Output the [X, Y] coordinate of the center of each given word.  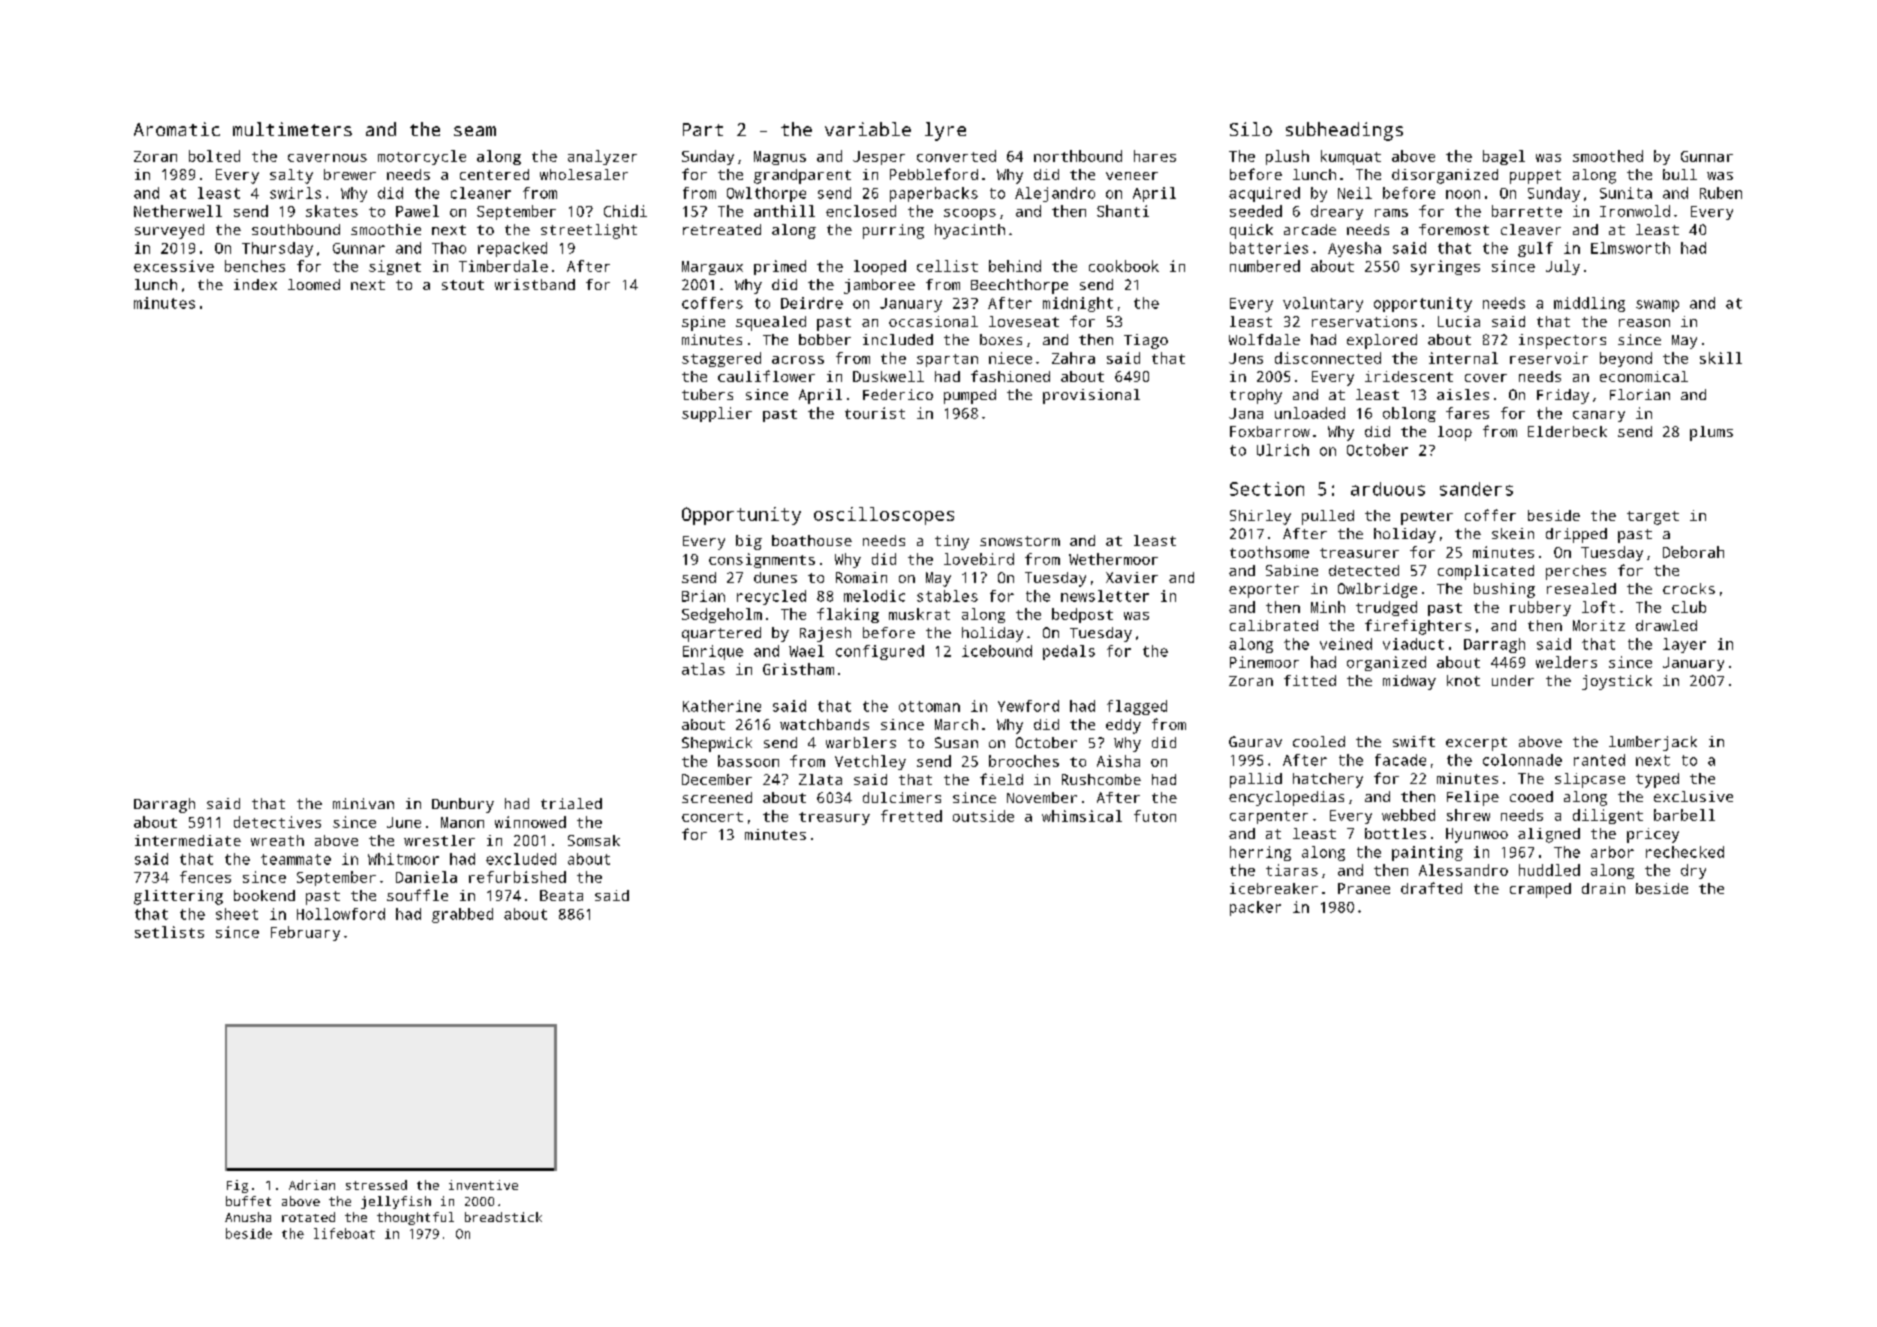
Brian [703, 596]
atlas [703, 669]
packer [1255, 908]
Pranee [1364, 888]
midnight [1078, 304]
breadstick [503, 1217]
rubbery [1540, 608]
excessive [174, 266]
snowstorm [1020, 541]
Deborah [1693, 552]
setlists [169, 932]
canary [1599, 416]
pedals [1069, 652]
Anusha [248, 1217]
